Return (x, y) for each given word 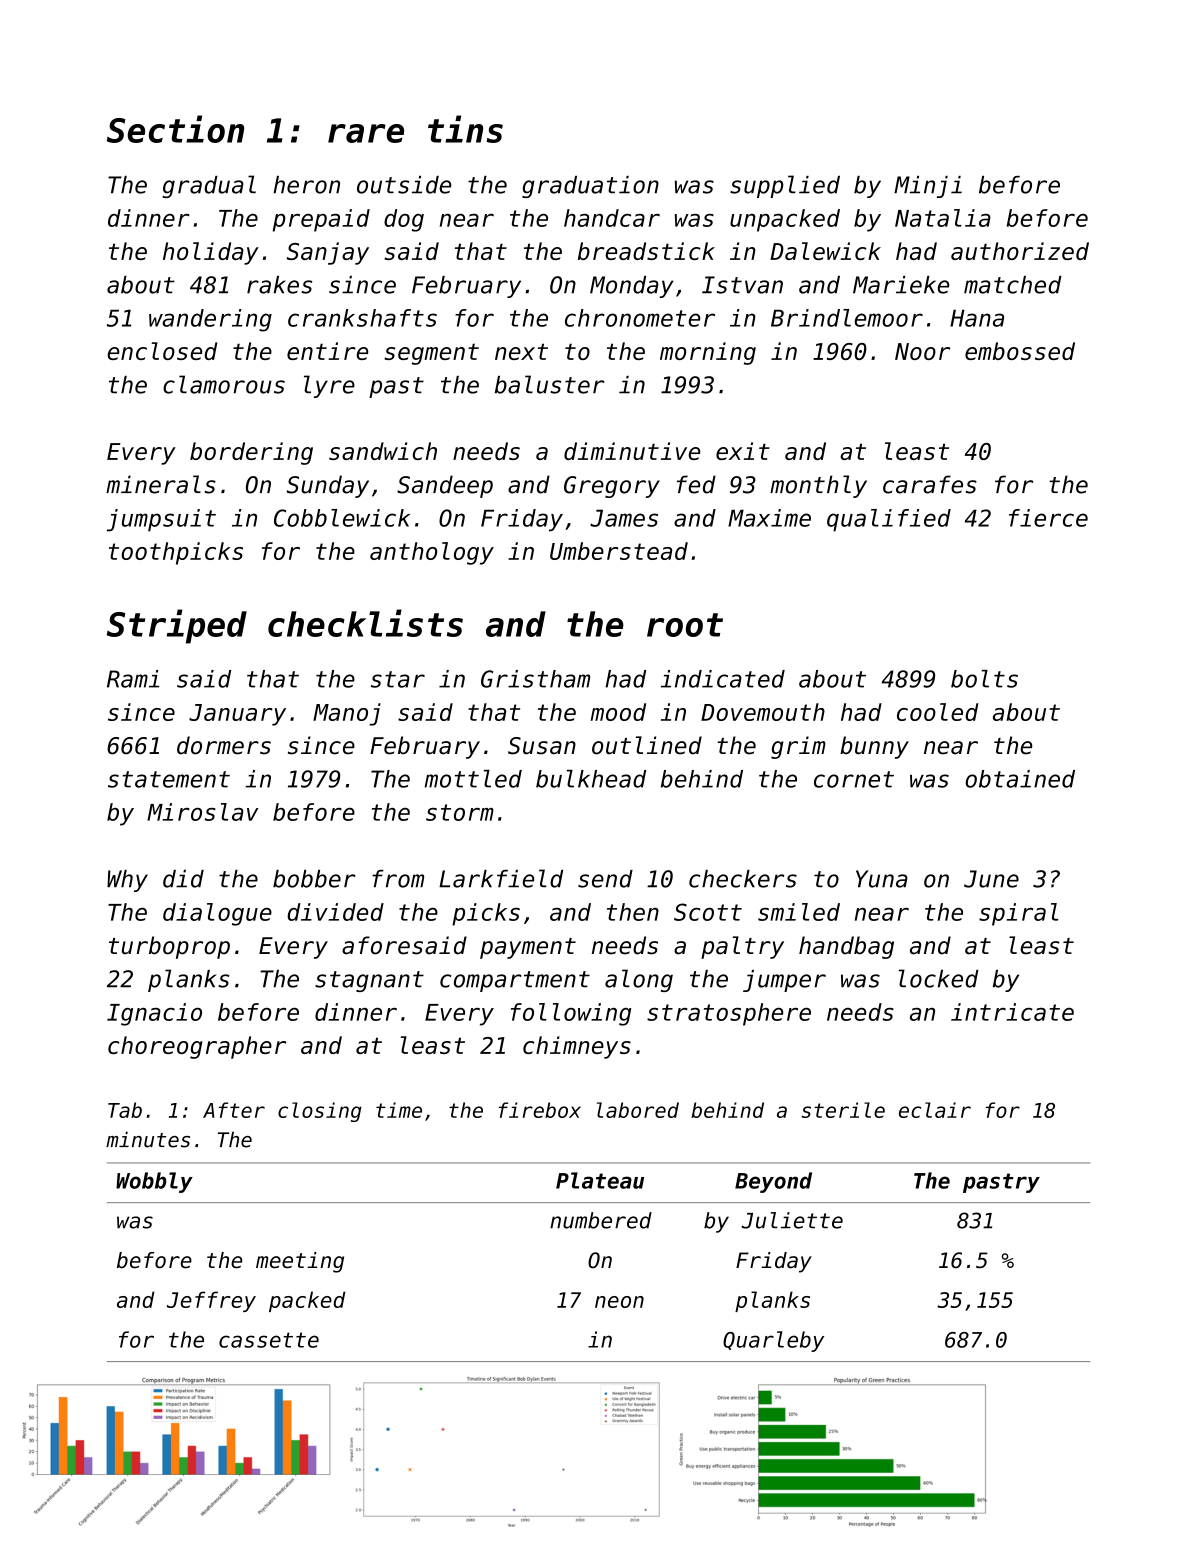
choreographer (197, 1047)
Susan (542, 746)
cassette (269, 1340)
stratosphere (729, 1014)
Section (175, 129)
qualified (889, 520)
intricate (1012, 1012)
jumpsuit (161, 520)
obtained (1020, 779)
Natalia (943, 218)
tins (465, 129)
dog (404, 220)
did (183, 879)
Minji (928, 187)
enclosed (162, 351)
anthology (432, 553)
